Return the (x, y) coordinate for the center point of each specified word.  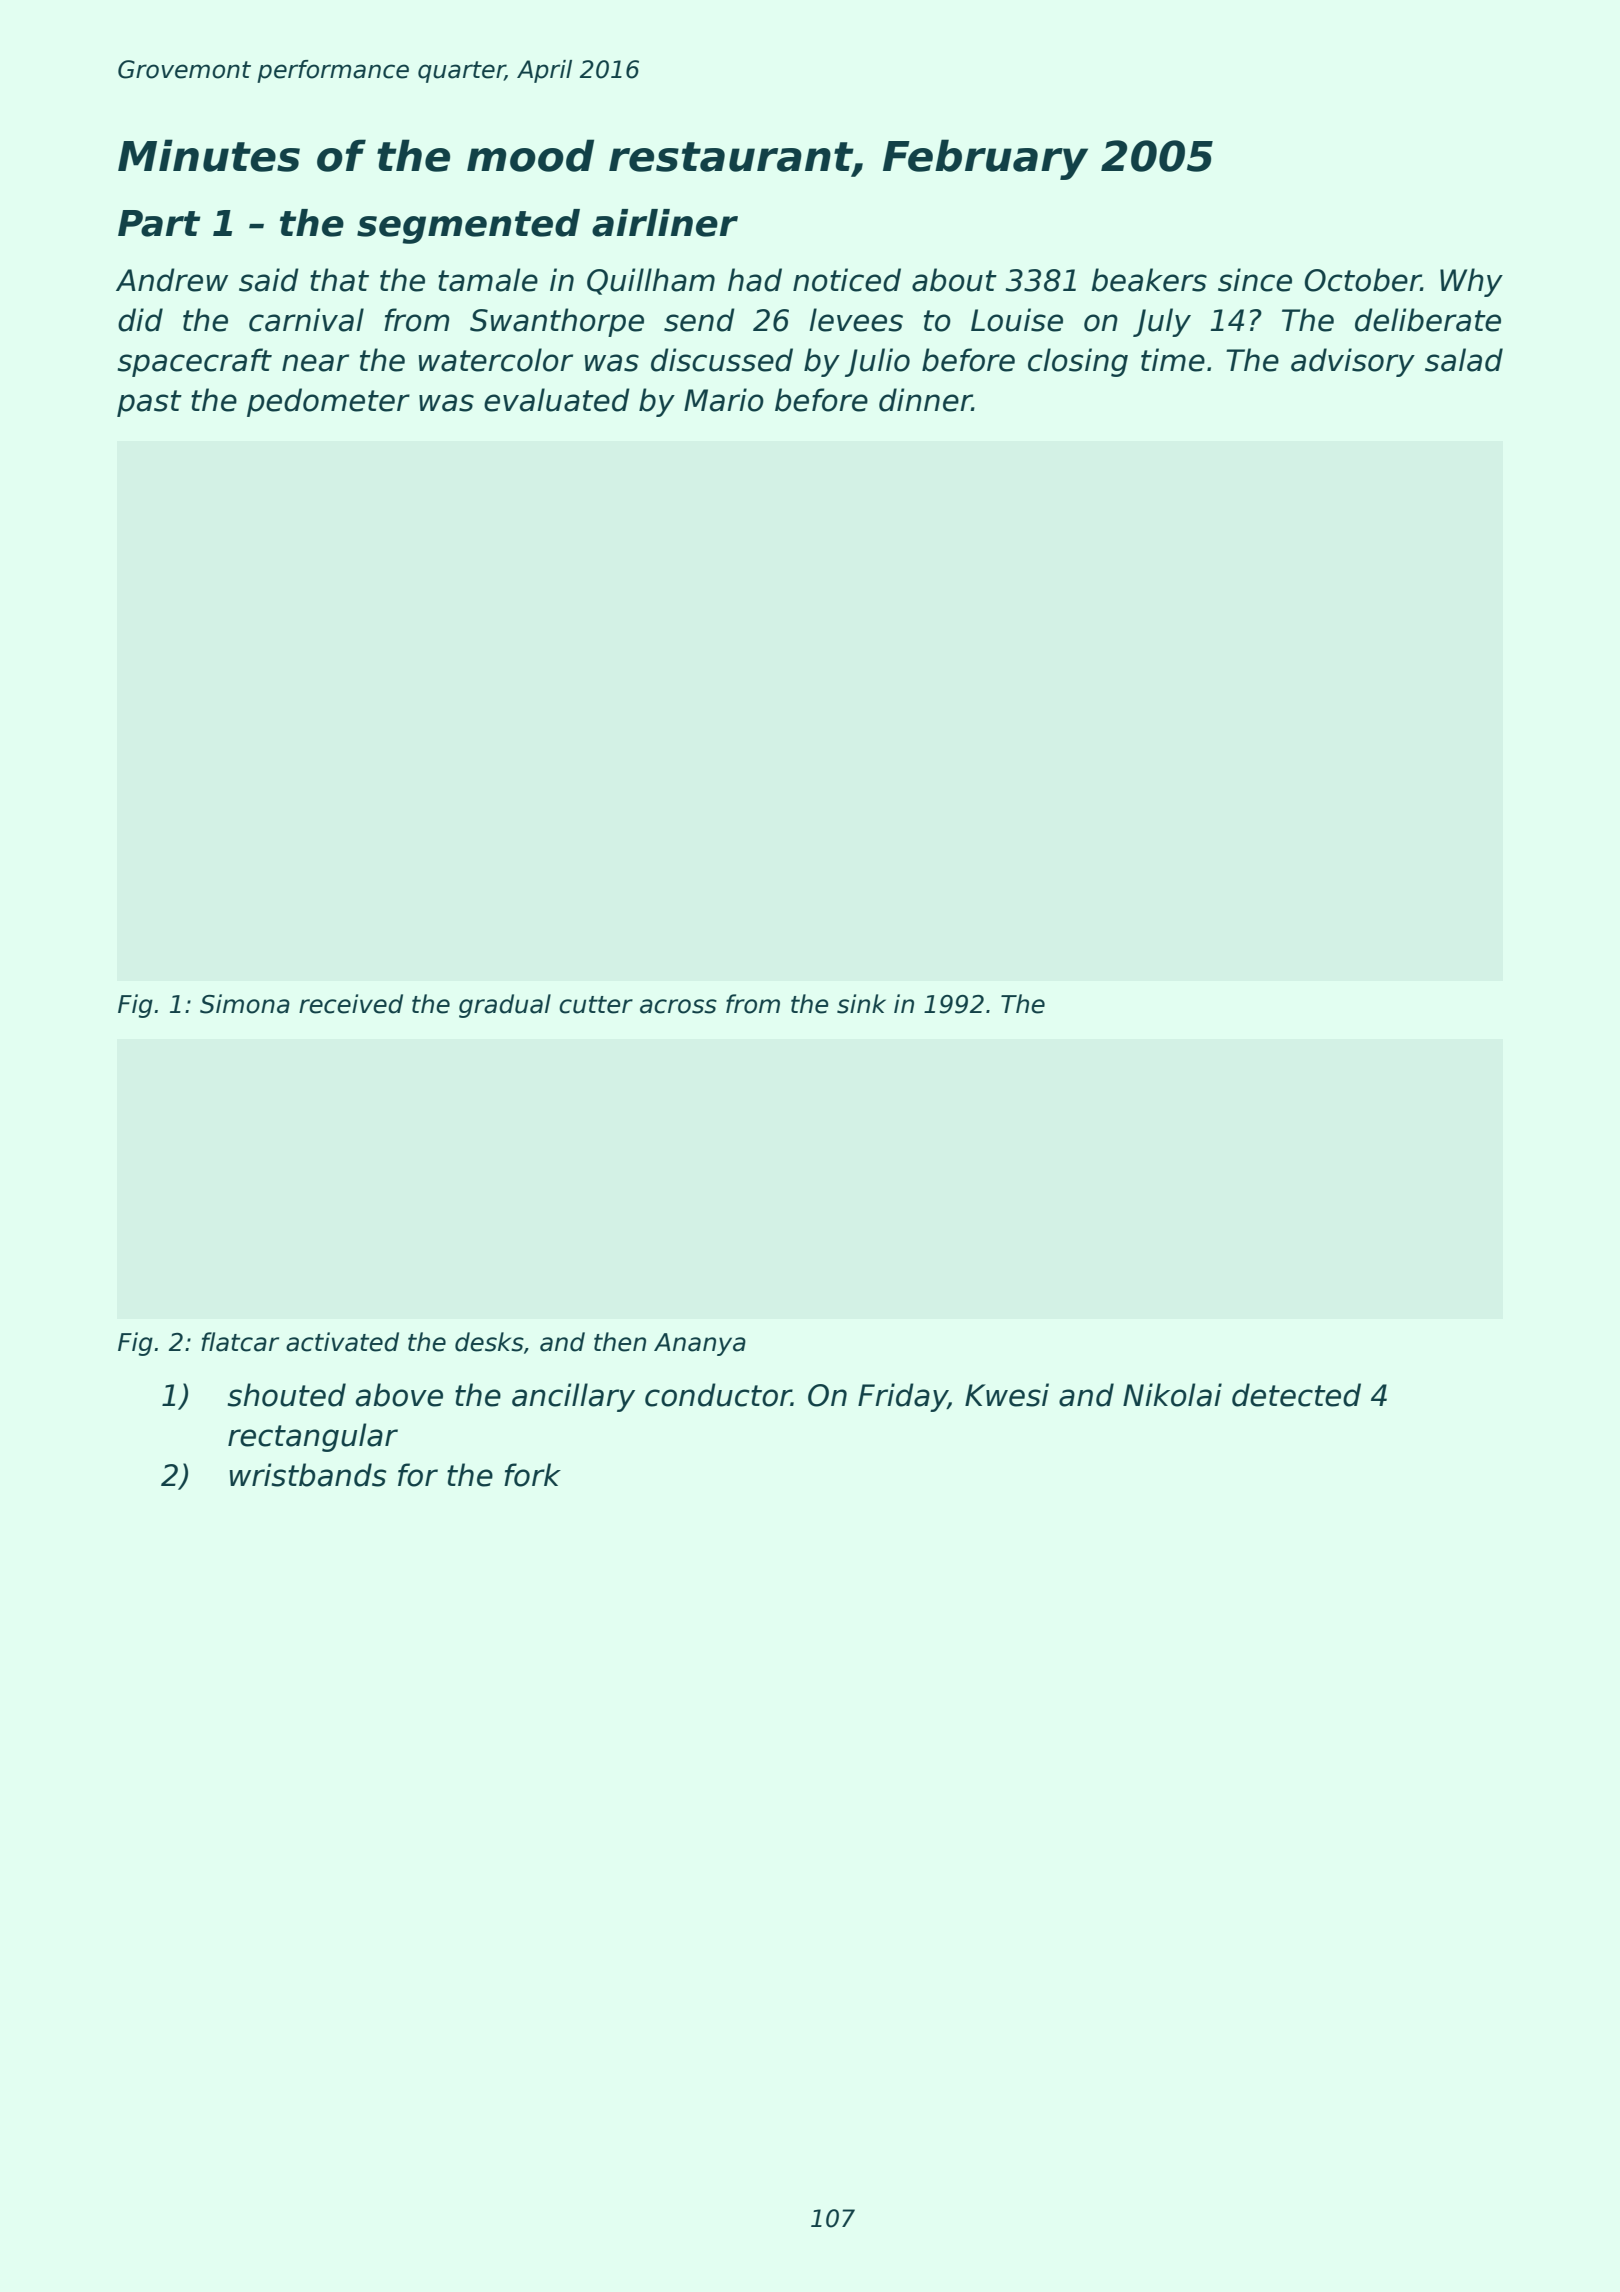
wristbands (308, 1475)
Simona (245, 1004)
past (149, 403)
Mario (724, 400)
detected (1296, 1395)
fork (532, 1475)
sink (861, 1004)
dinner (925, 400)
